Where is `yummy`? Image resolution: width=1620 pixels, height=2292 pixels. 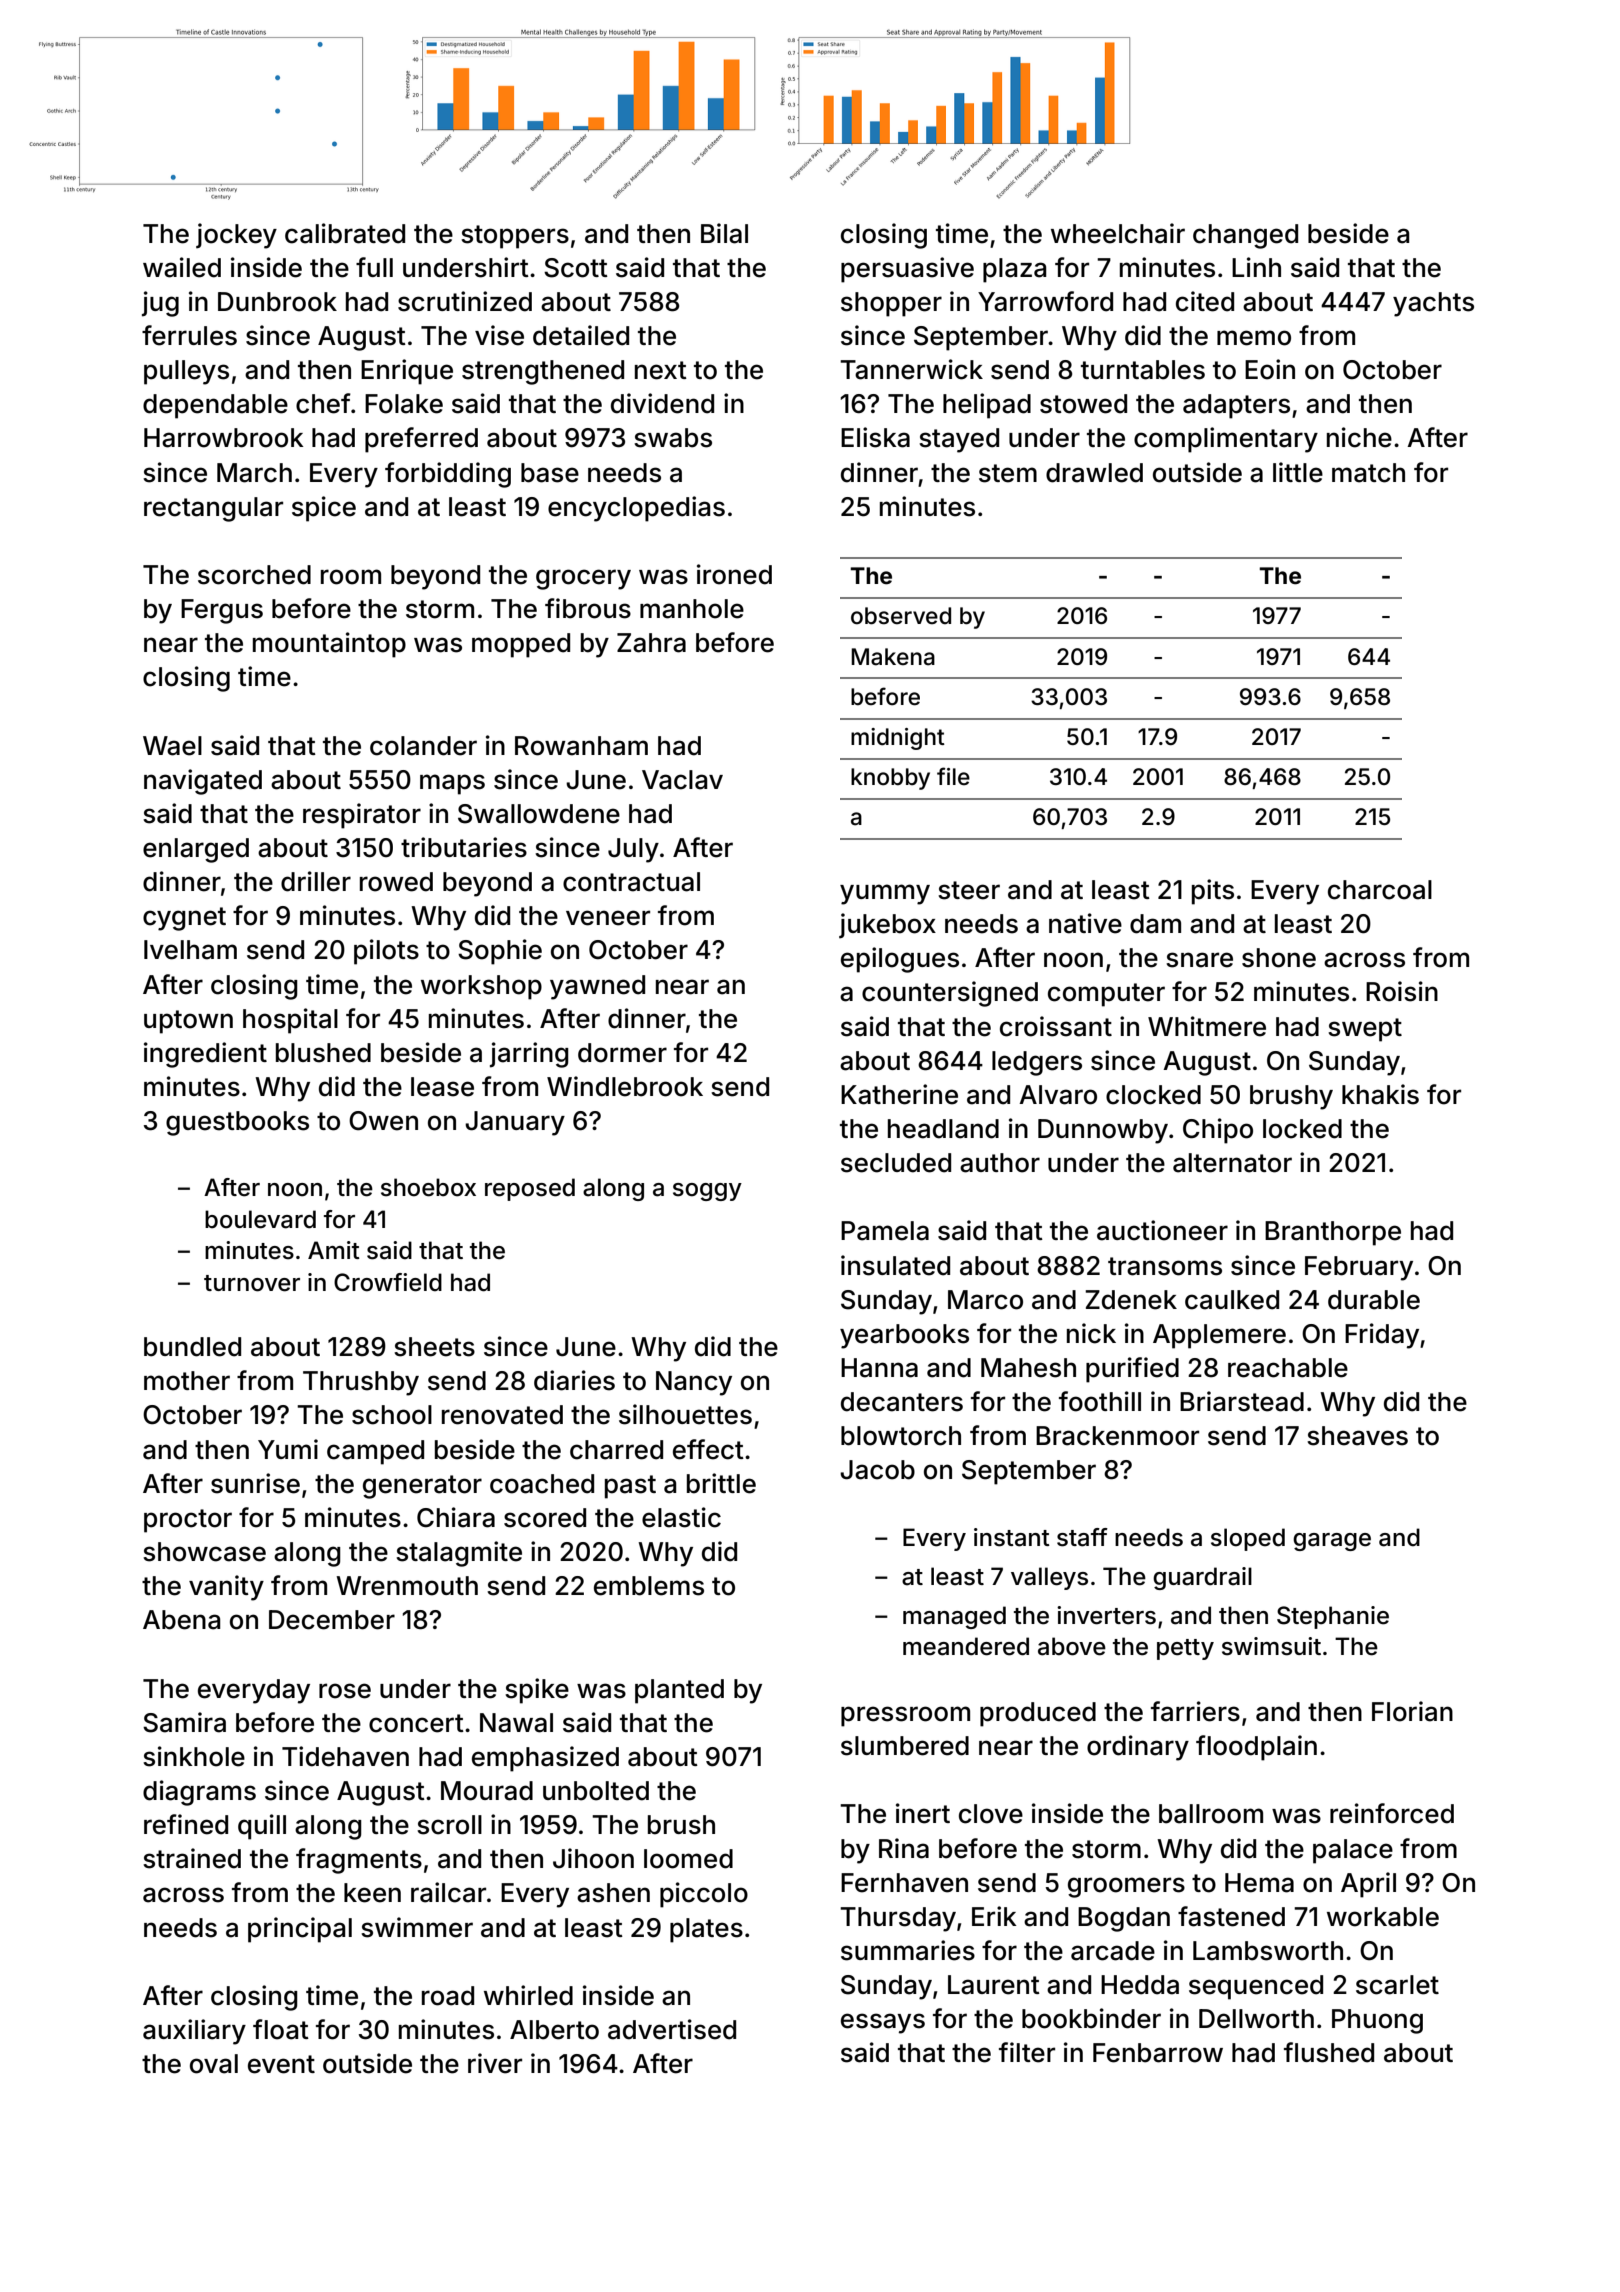
yummy is located at coordinates (885, 894).
